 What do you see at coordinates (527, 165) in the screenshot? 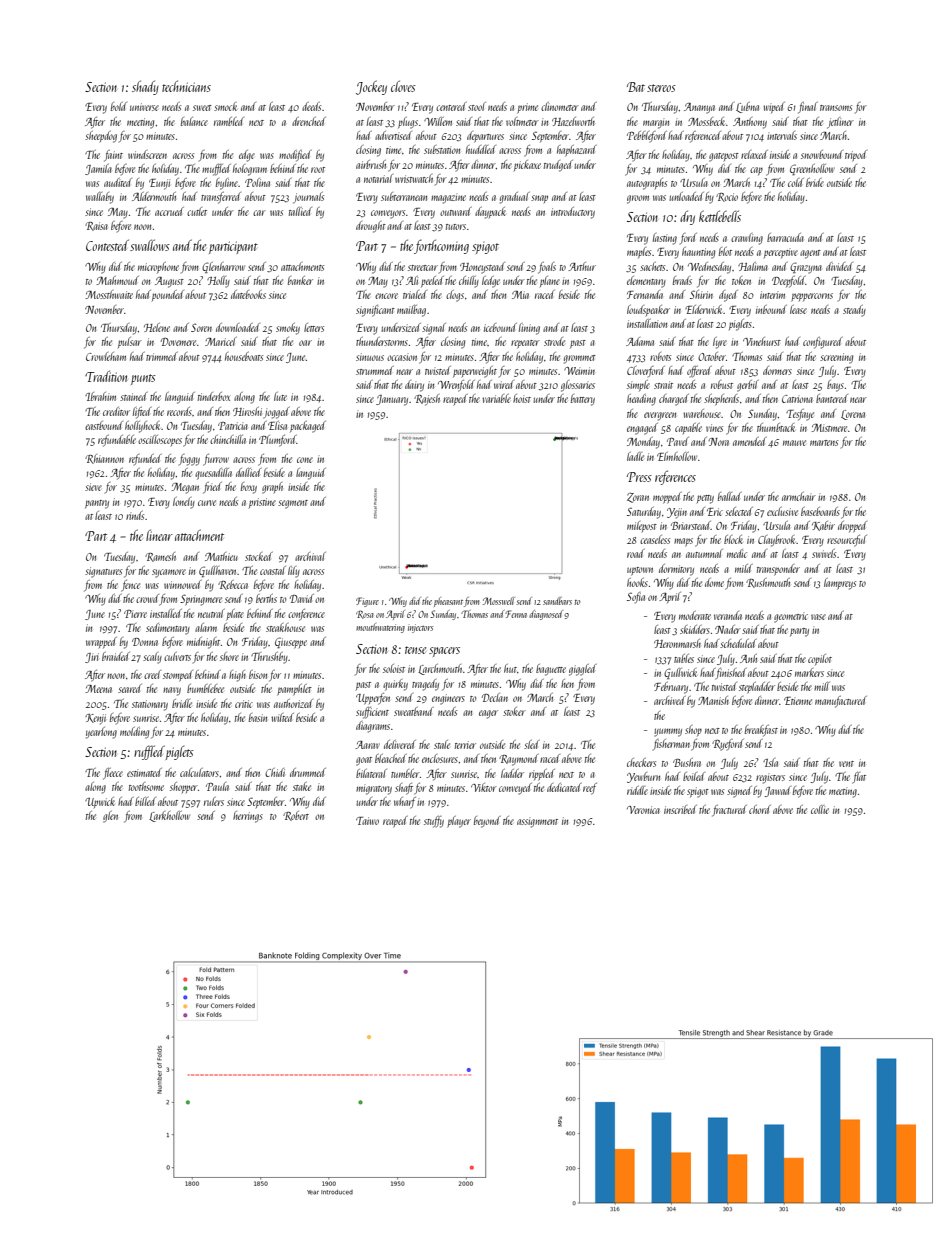
I see `pickaxe` at bounding box center [527, 165].
